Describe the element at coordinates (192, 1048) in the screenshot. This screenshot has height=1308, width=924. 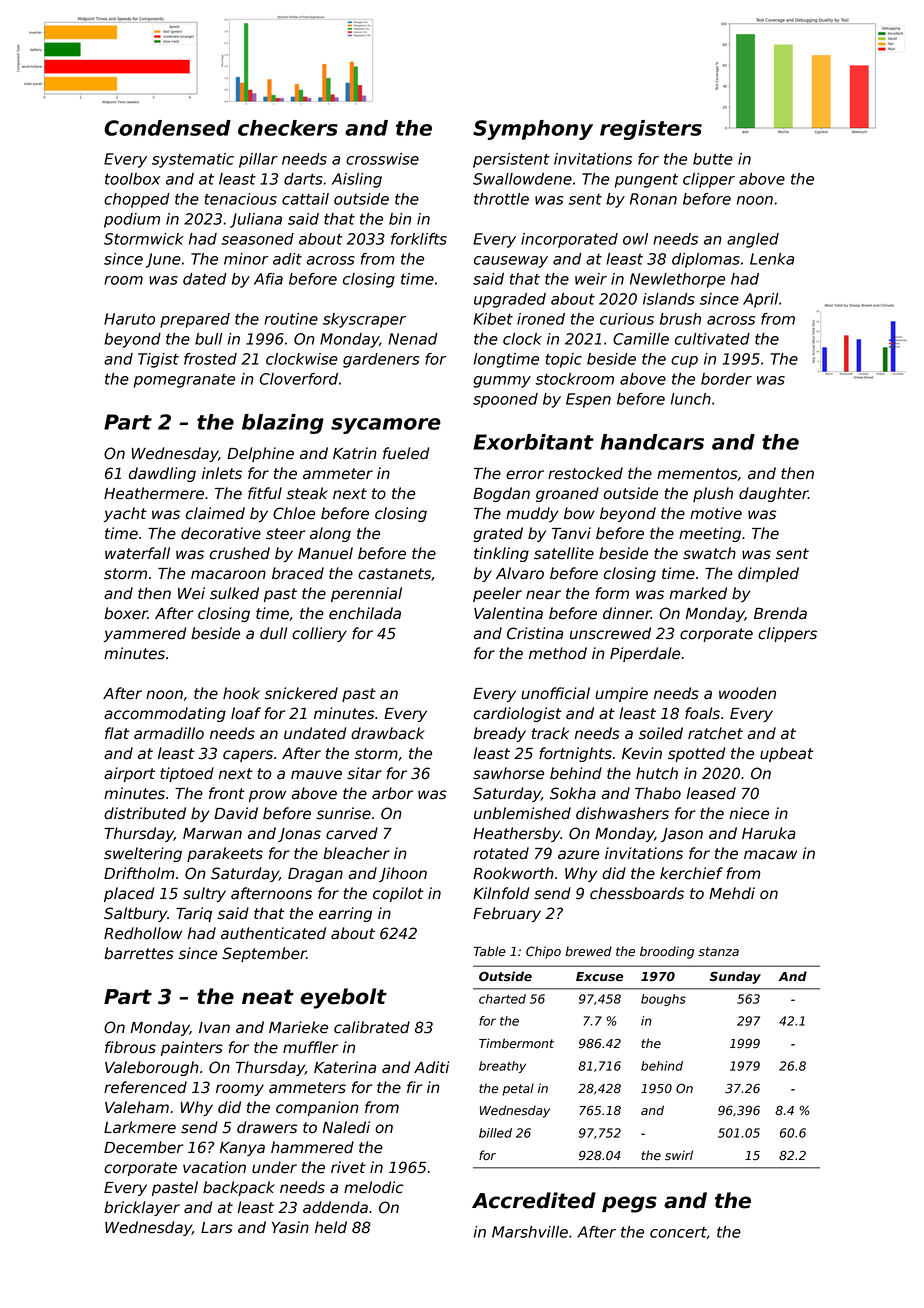
I see `painters` at that location.
